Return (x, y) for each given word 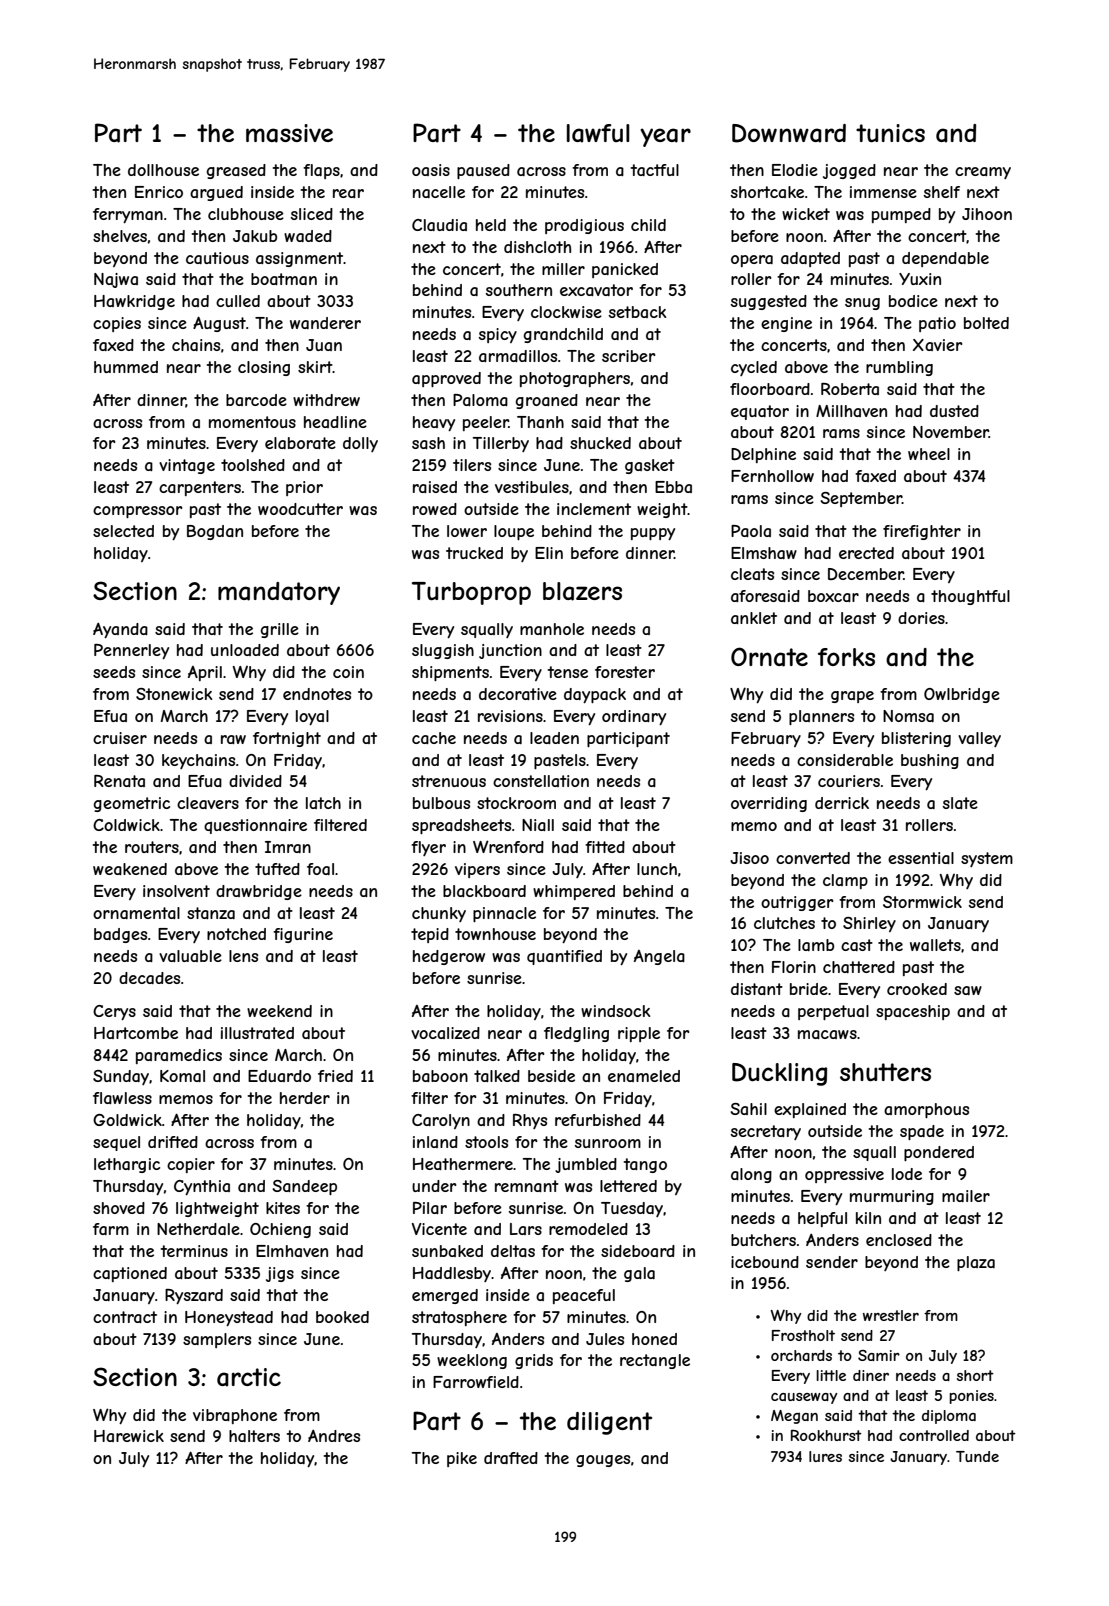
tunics (890, 133)
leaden (554, 738)
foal (320, 869)
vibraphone (235, 1416)
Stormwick (922, 902)
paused (483, 171)
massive (289, 133)
